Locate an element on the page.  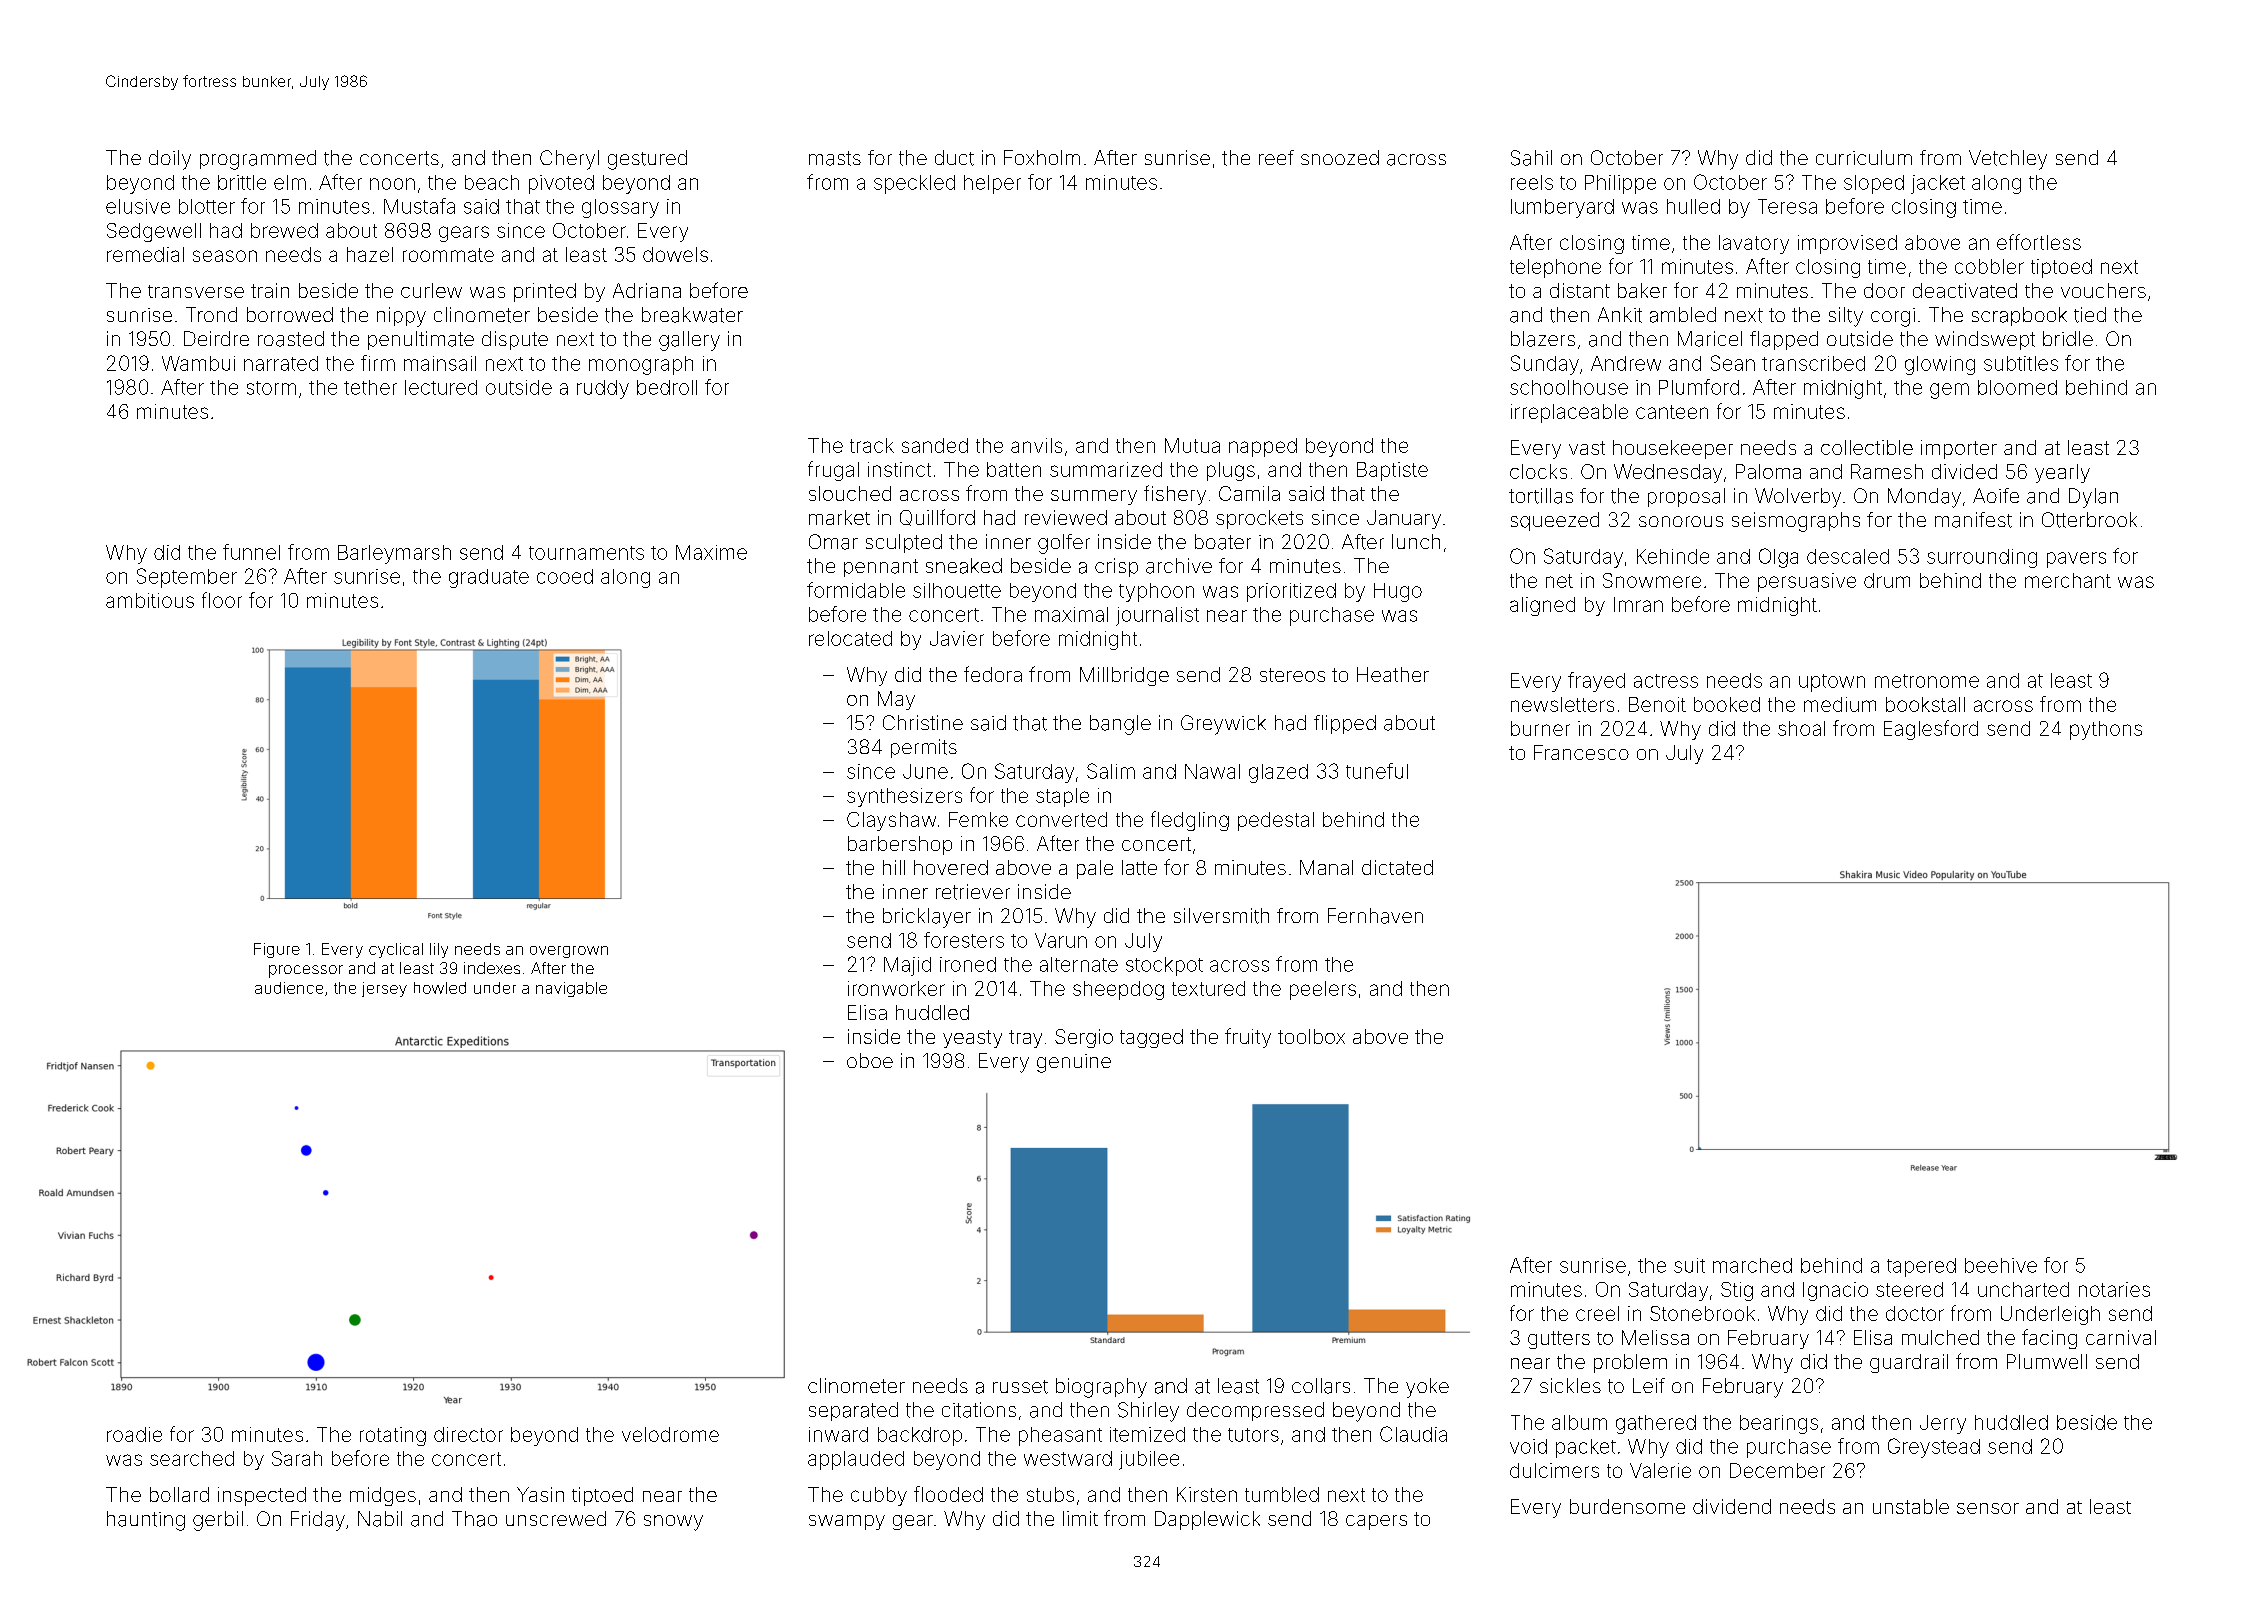
Vetchley is located at coordinates (2008, 160).
